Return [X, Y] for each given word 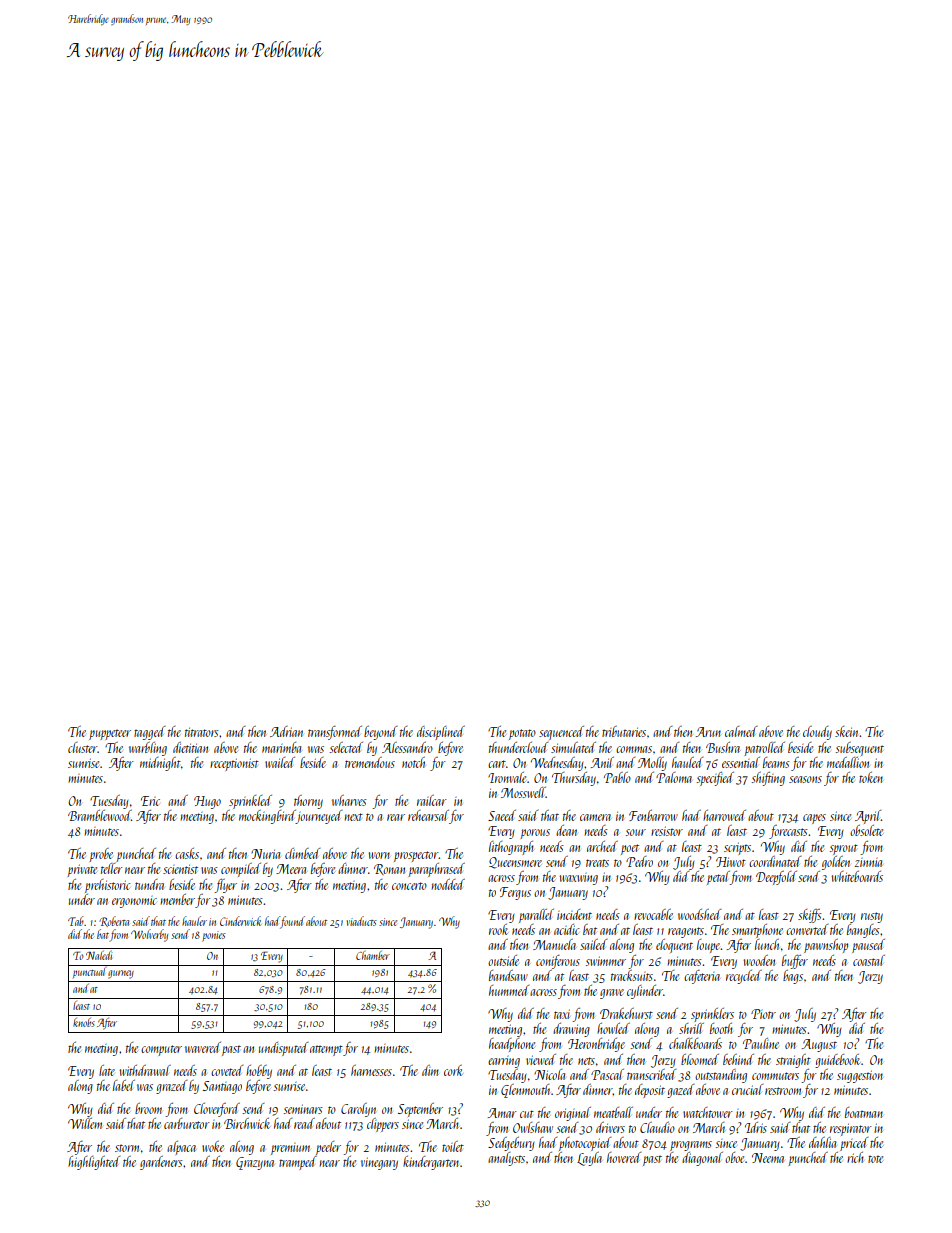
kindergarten [431, 1163]
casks [187, 853]
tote [875, 1159]
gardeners [161, 1163]
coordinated [775, 861]
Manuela [554, 944]
